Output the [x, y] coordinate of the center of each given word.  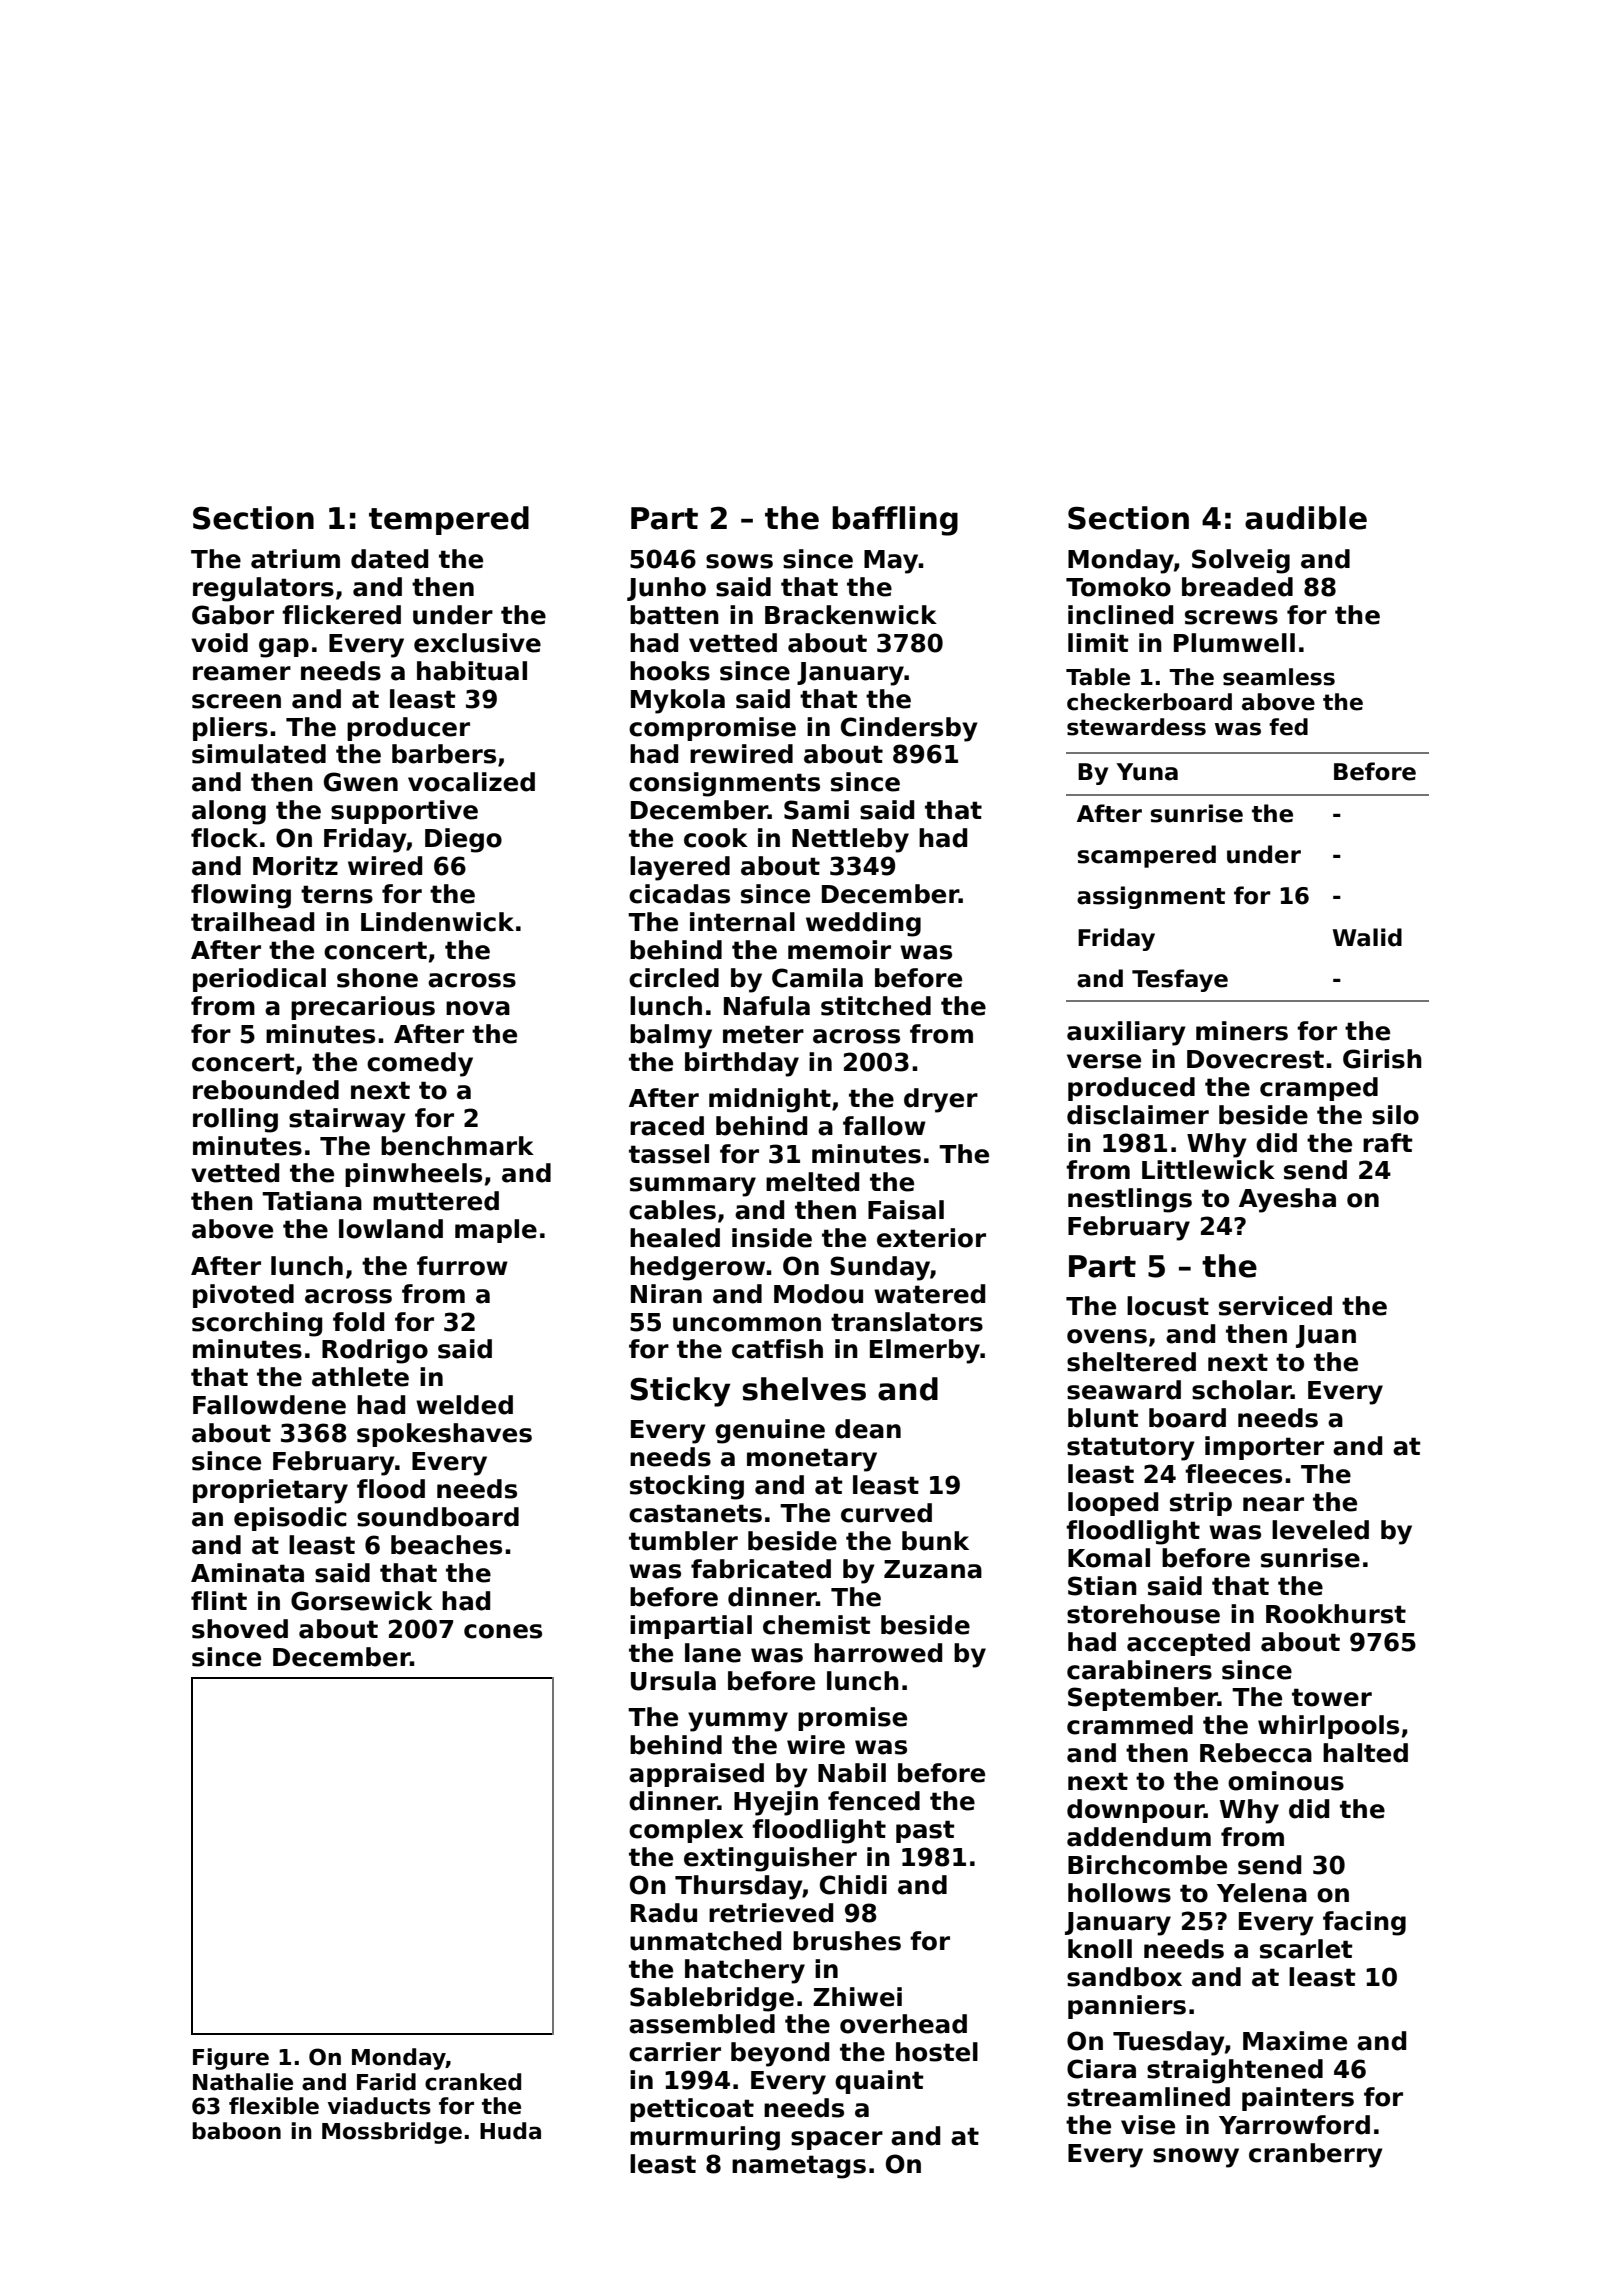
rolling [235, 1120]
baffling [895, 521]
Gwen [361, 782]
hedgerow [697, 1268]
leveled [1320, 1530]
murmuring [705, 2138]
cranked [473, 2082]
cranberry [1316, 2155]
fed [1288, 727]
